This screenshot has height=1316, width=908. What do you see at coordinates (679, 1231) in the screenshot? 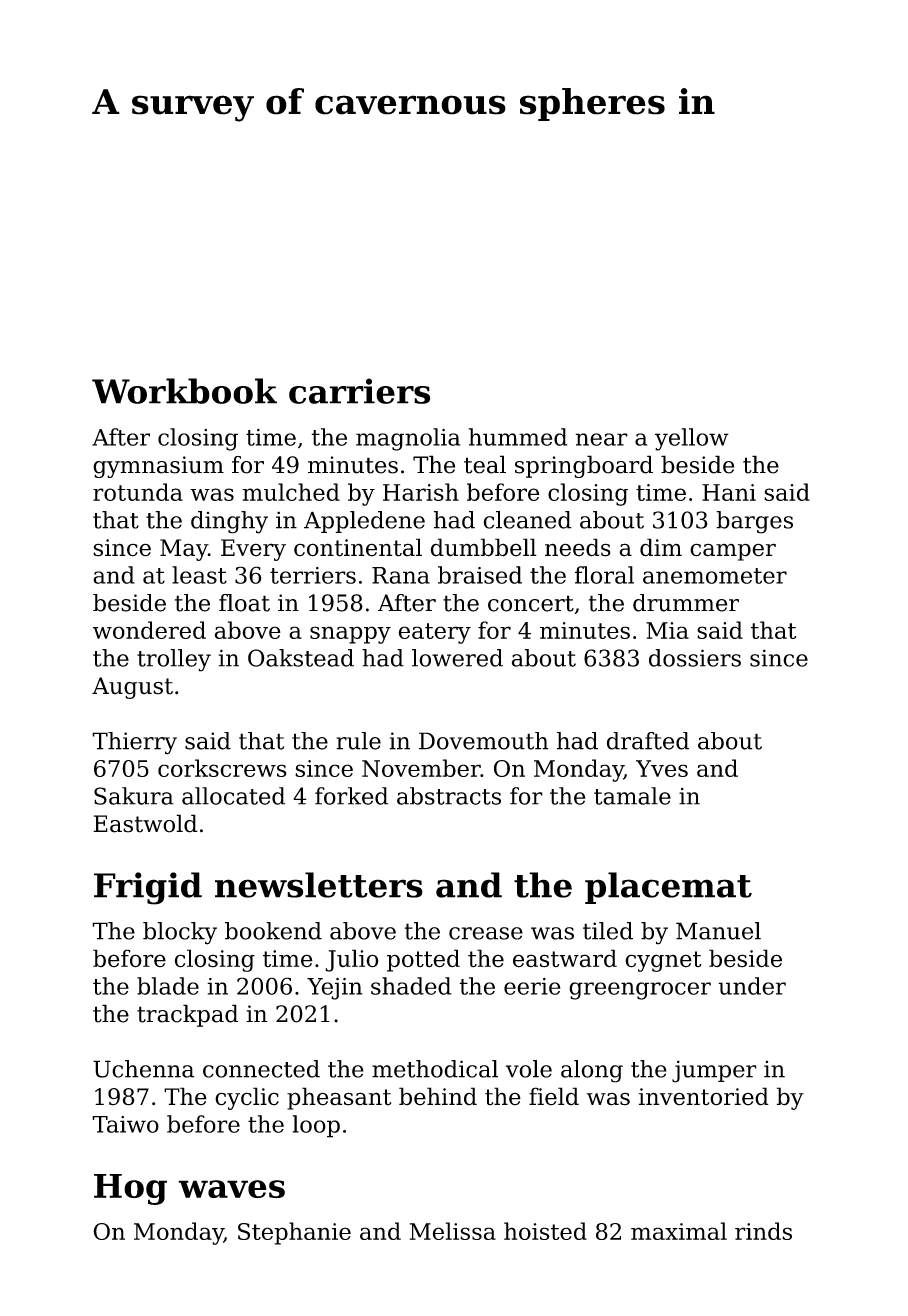
I see `maximal` at bounding box center [679, 1231].
